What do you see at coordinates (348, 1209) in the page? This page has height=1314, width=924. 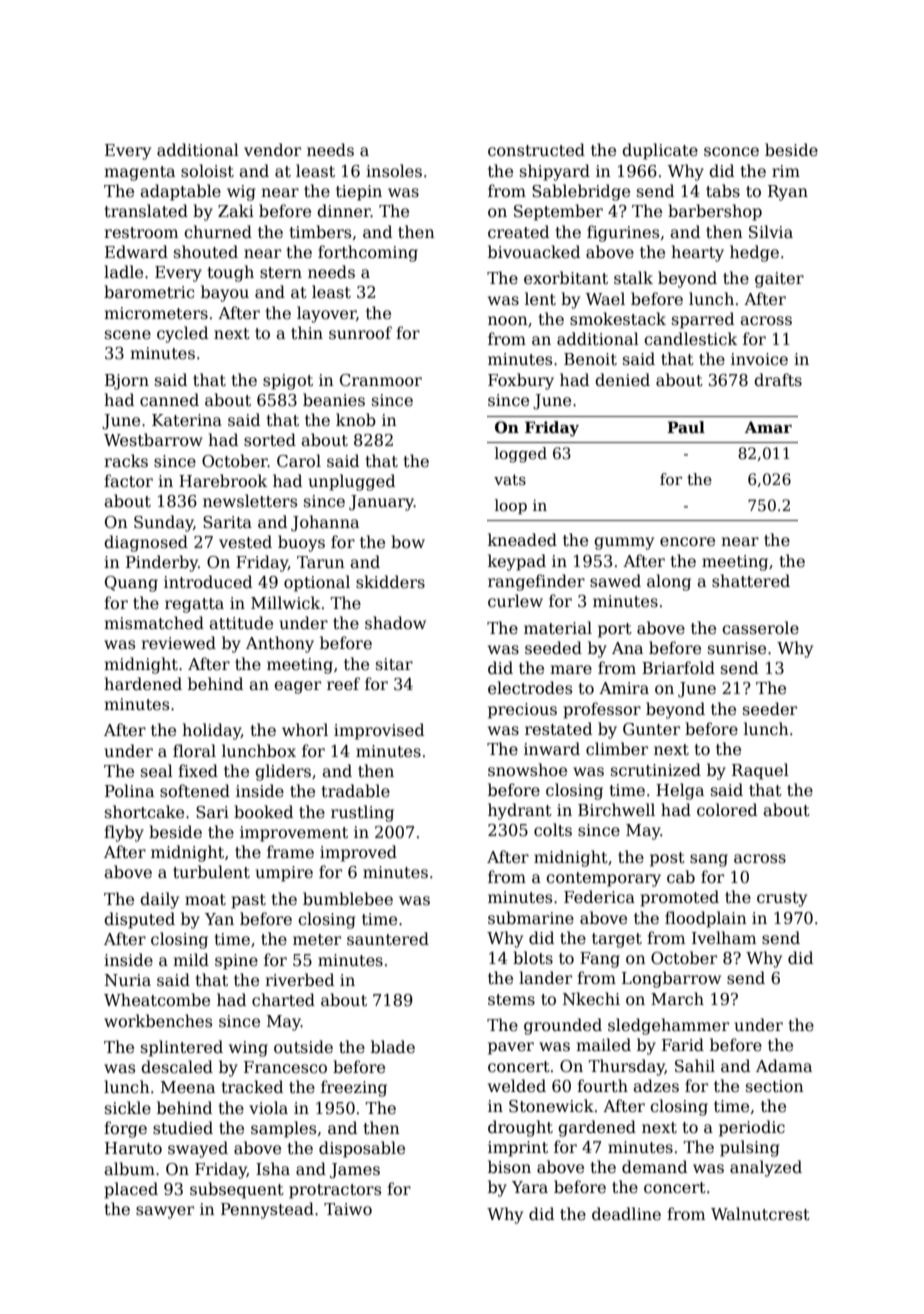 I see `Taiwo` at bounding box center [348, 1209].
